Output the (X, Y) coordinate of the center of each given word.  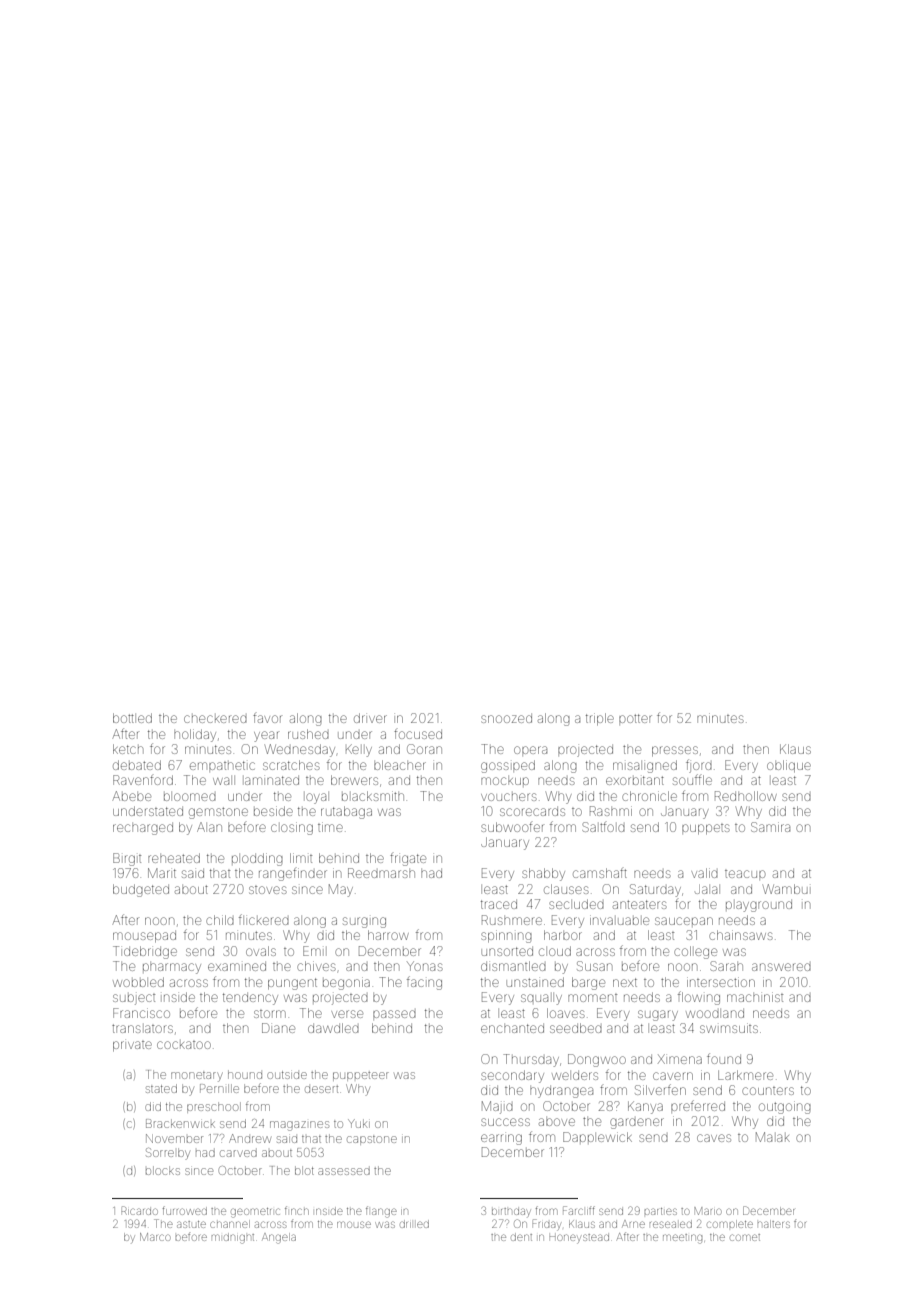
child (220, 920)
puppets (706, 829)
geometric (255, 1213)
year (266, 736)
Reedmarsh (381, 873)
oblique (789, 766)
